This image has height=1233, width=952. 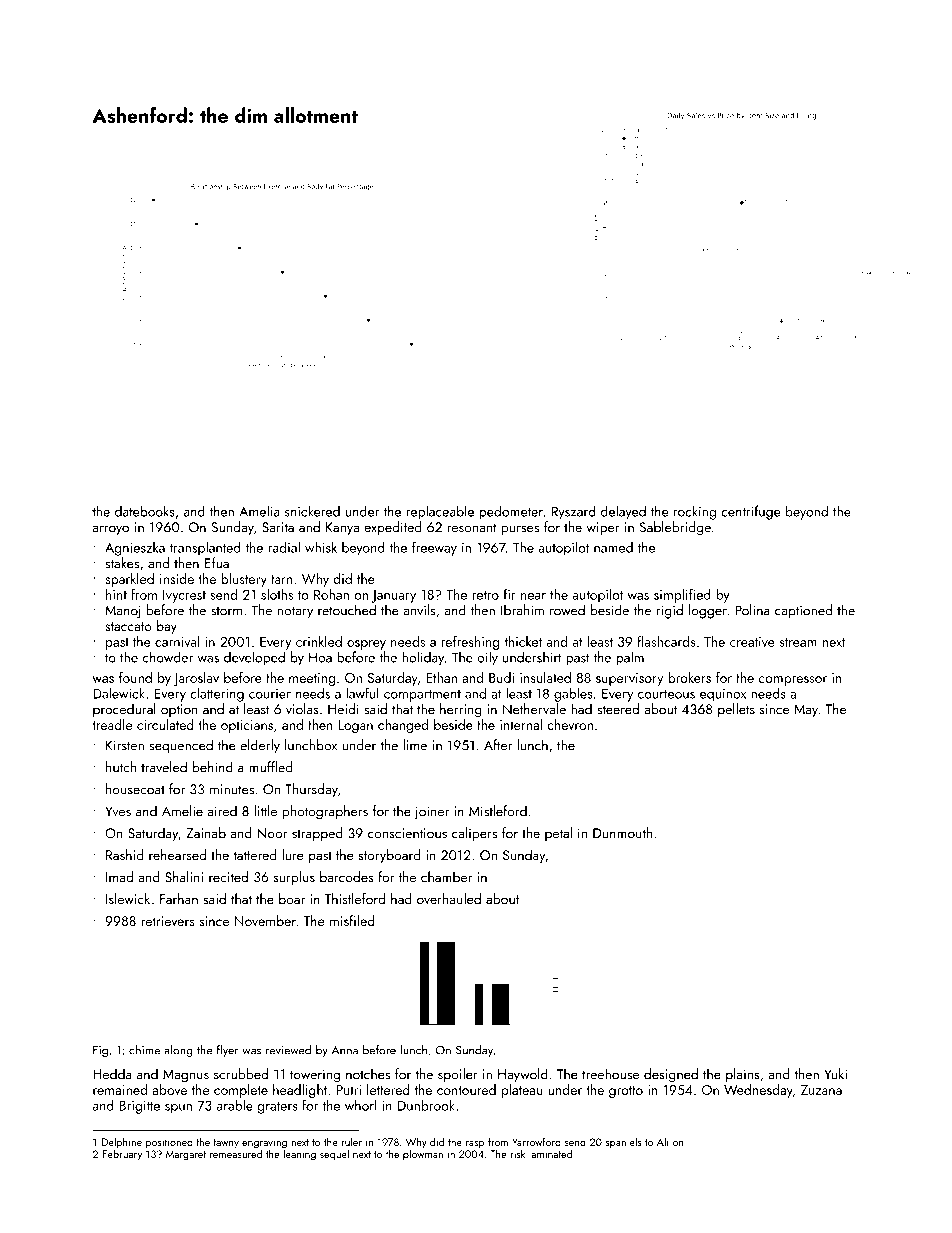 What do you see at coordinates (671, 1075) in the image?
I see `designed` at bounding box center [671, 1075].
